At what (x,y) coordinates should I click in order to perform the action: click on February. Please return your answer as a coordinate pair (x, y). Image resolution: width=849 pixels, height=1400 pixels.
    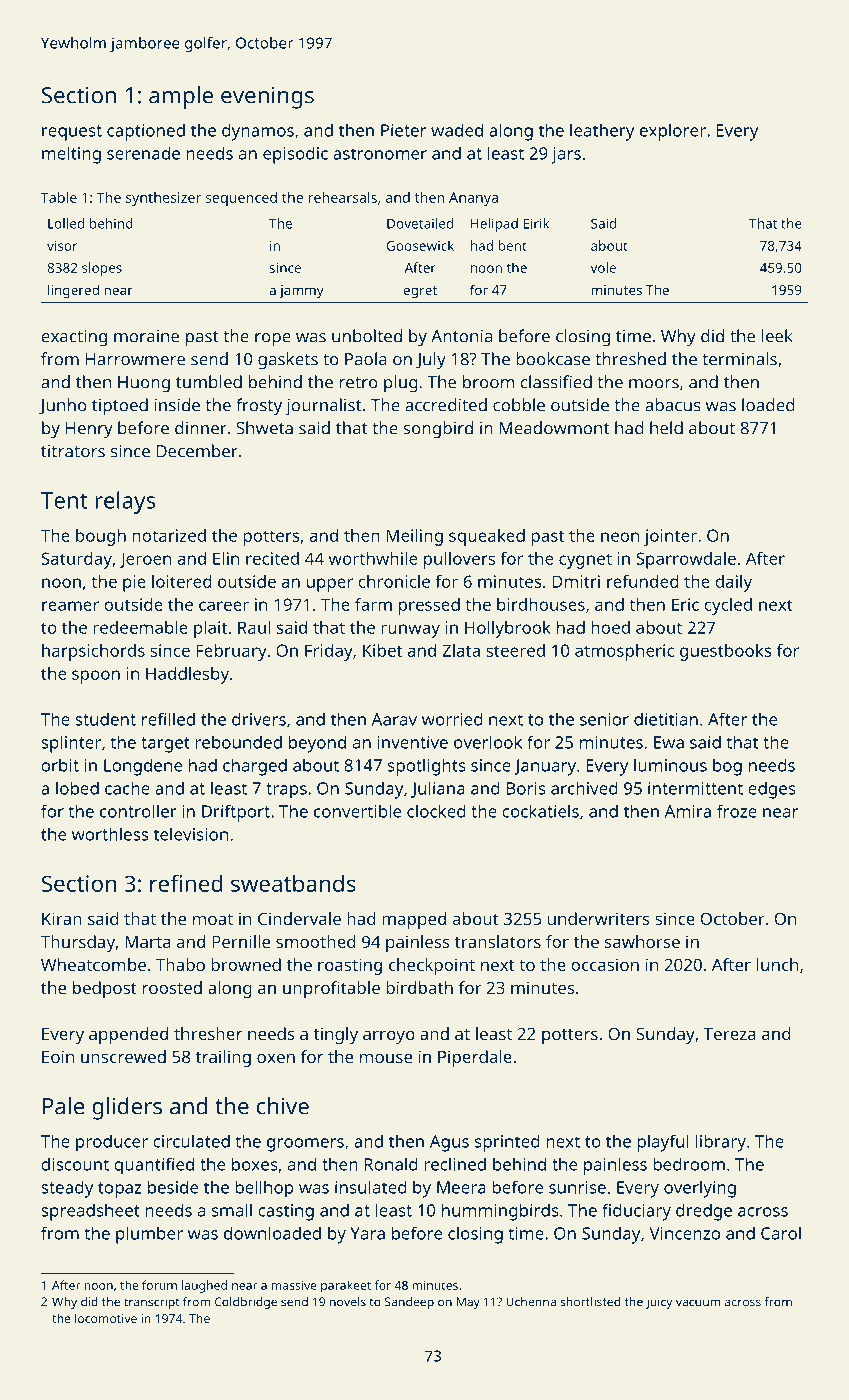
    Looking at the image, I should click on (231, 652).
